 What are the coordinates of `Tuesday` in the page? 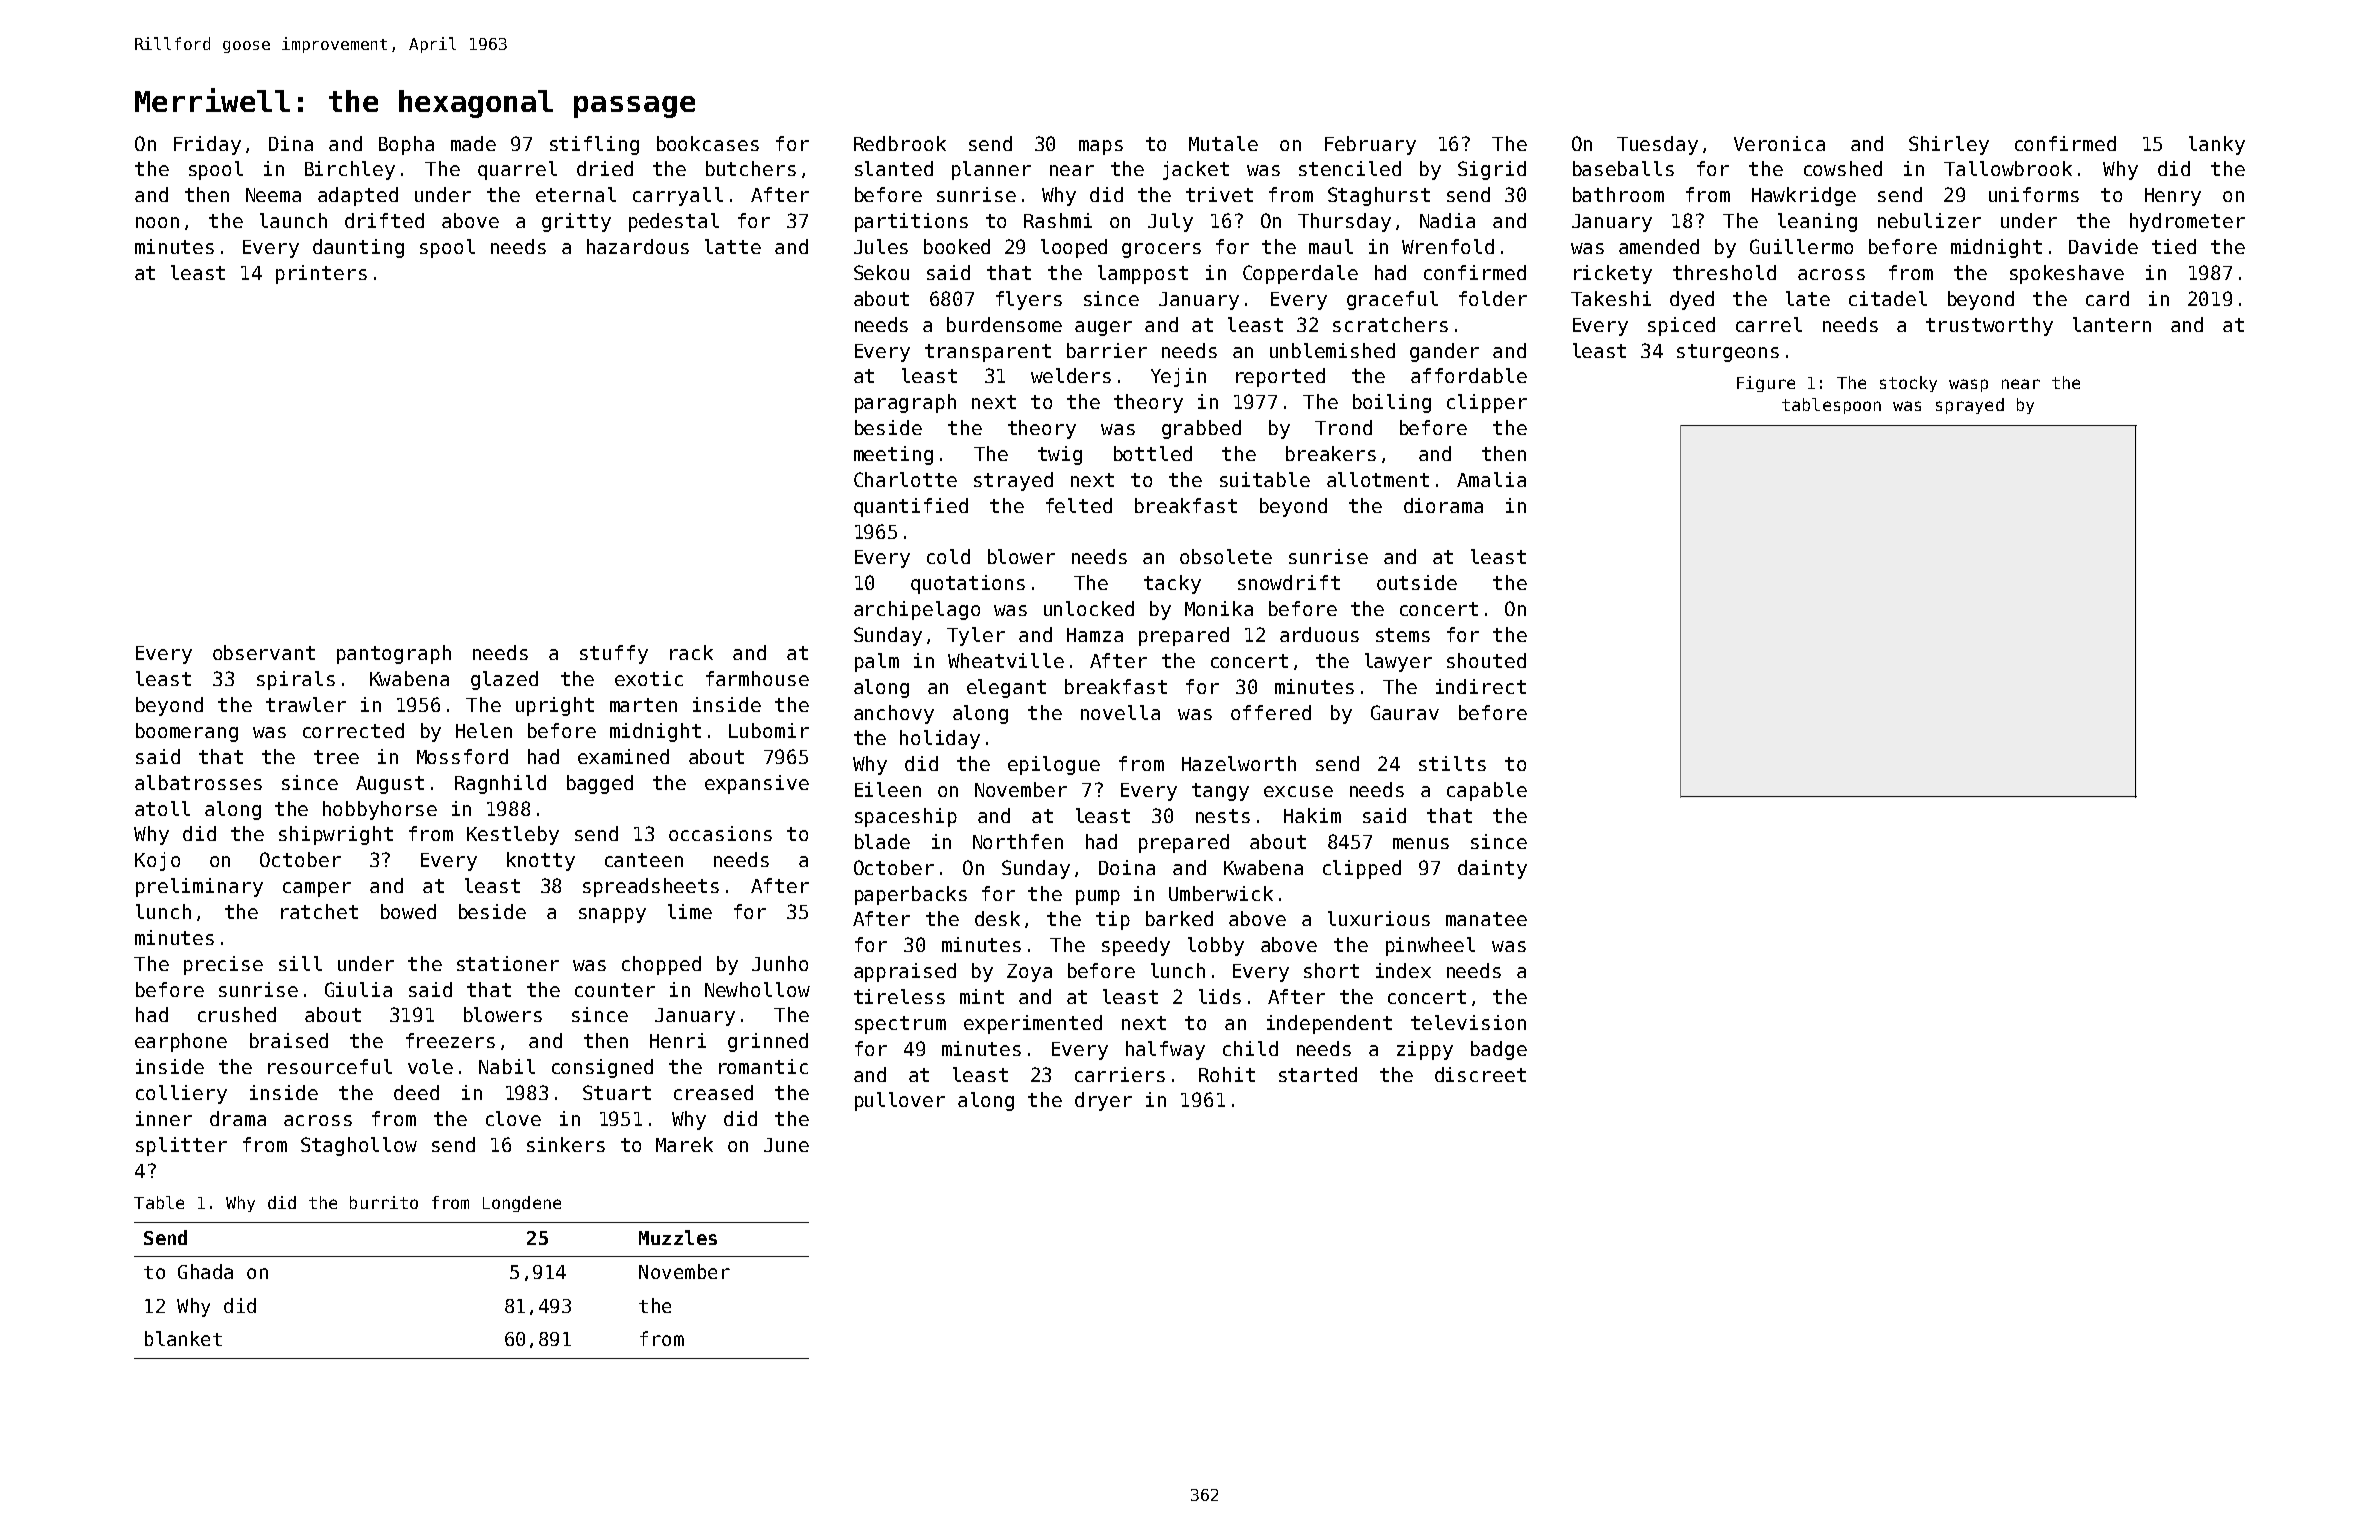 It's located at (1657, 145).
